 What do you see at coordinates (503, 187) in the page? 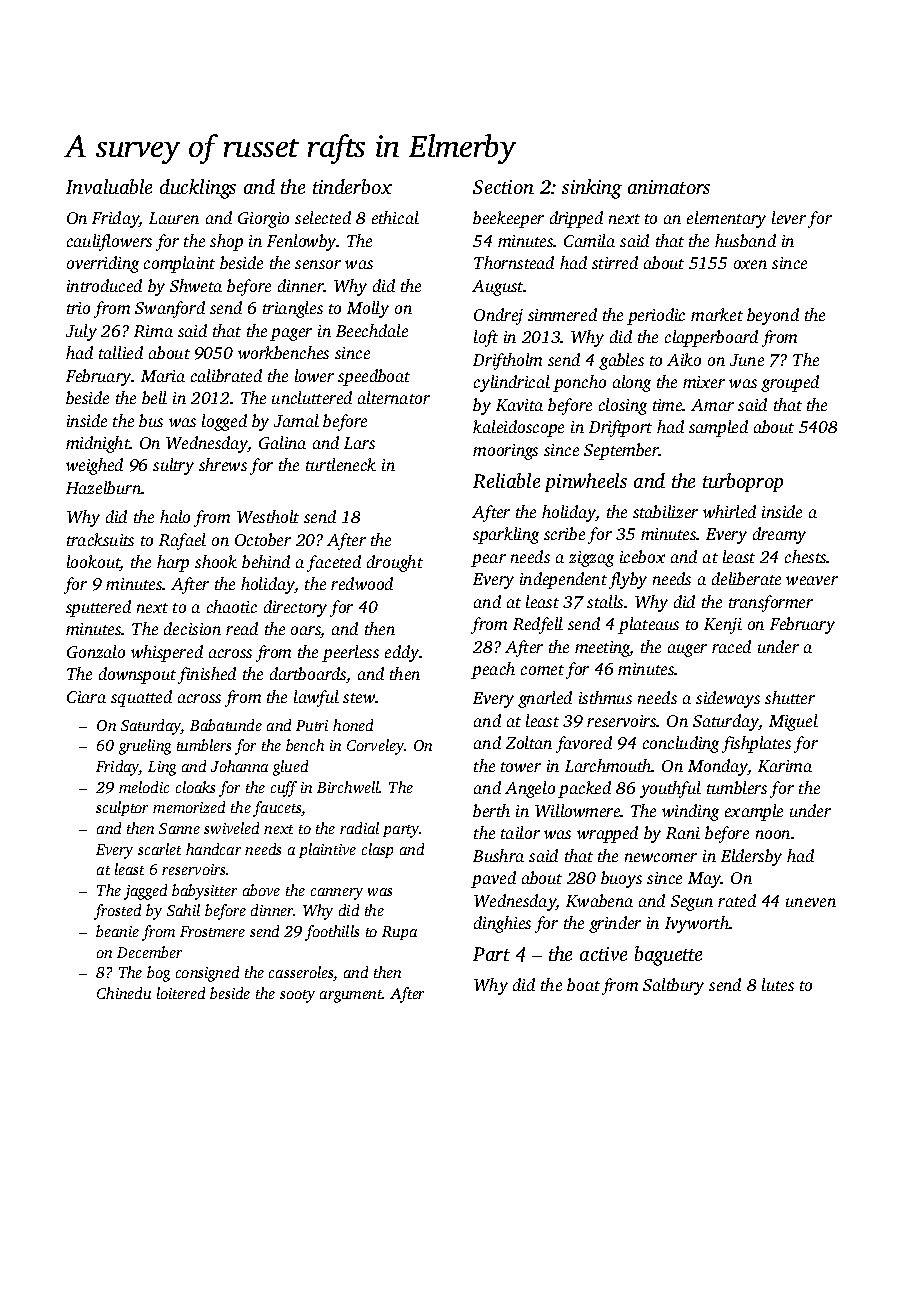
I see `Section` at bounding box center [503, 187].
